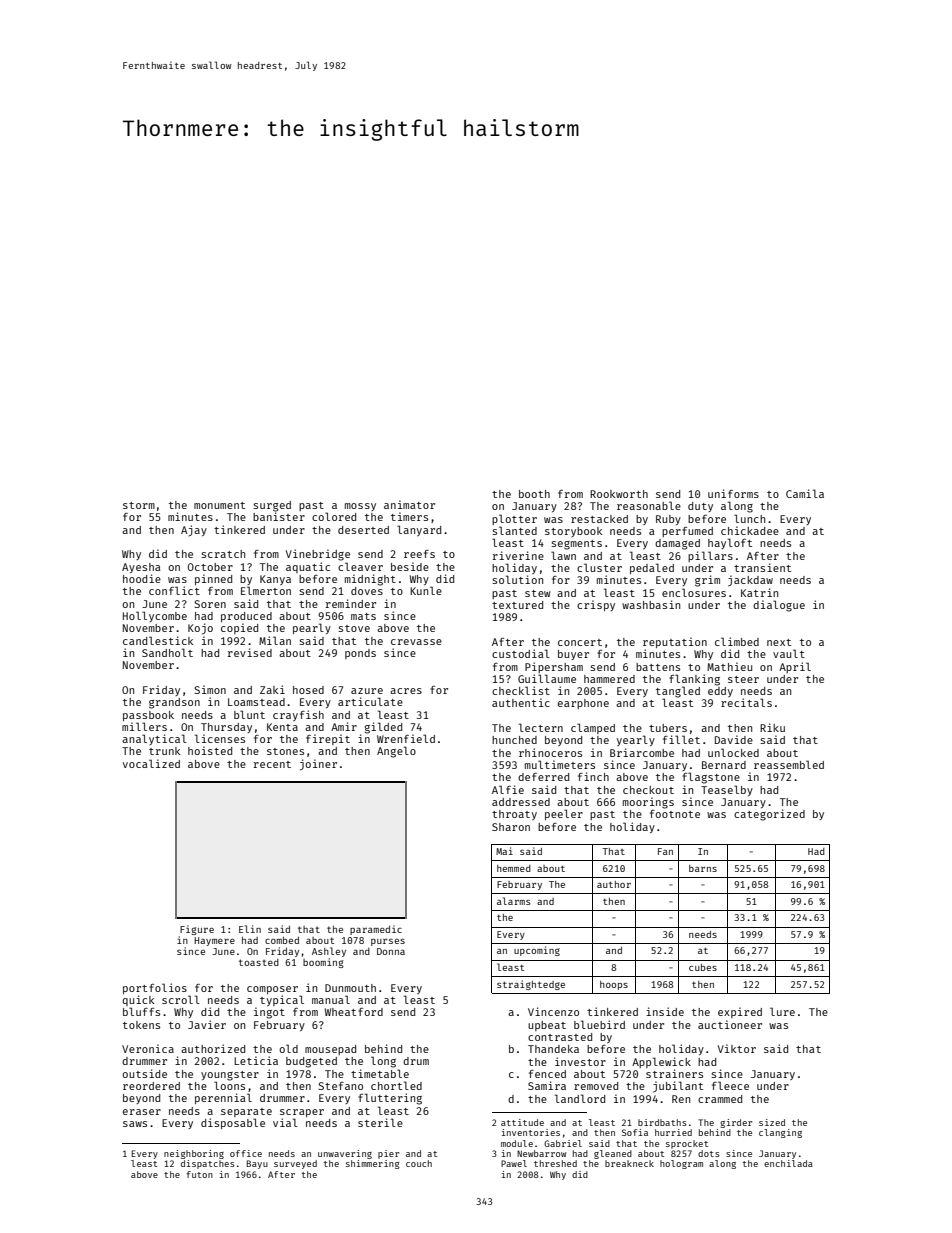  I want to click on April, so click(795, 667).
